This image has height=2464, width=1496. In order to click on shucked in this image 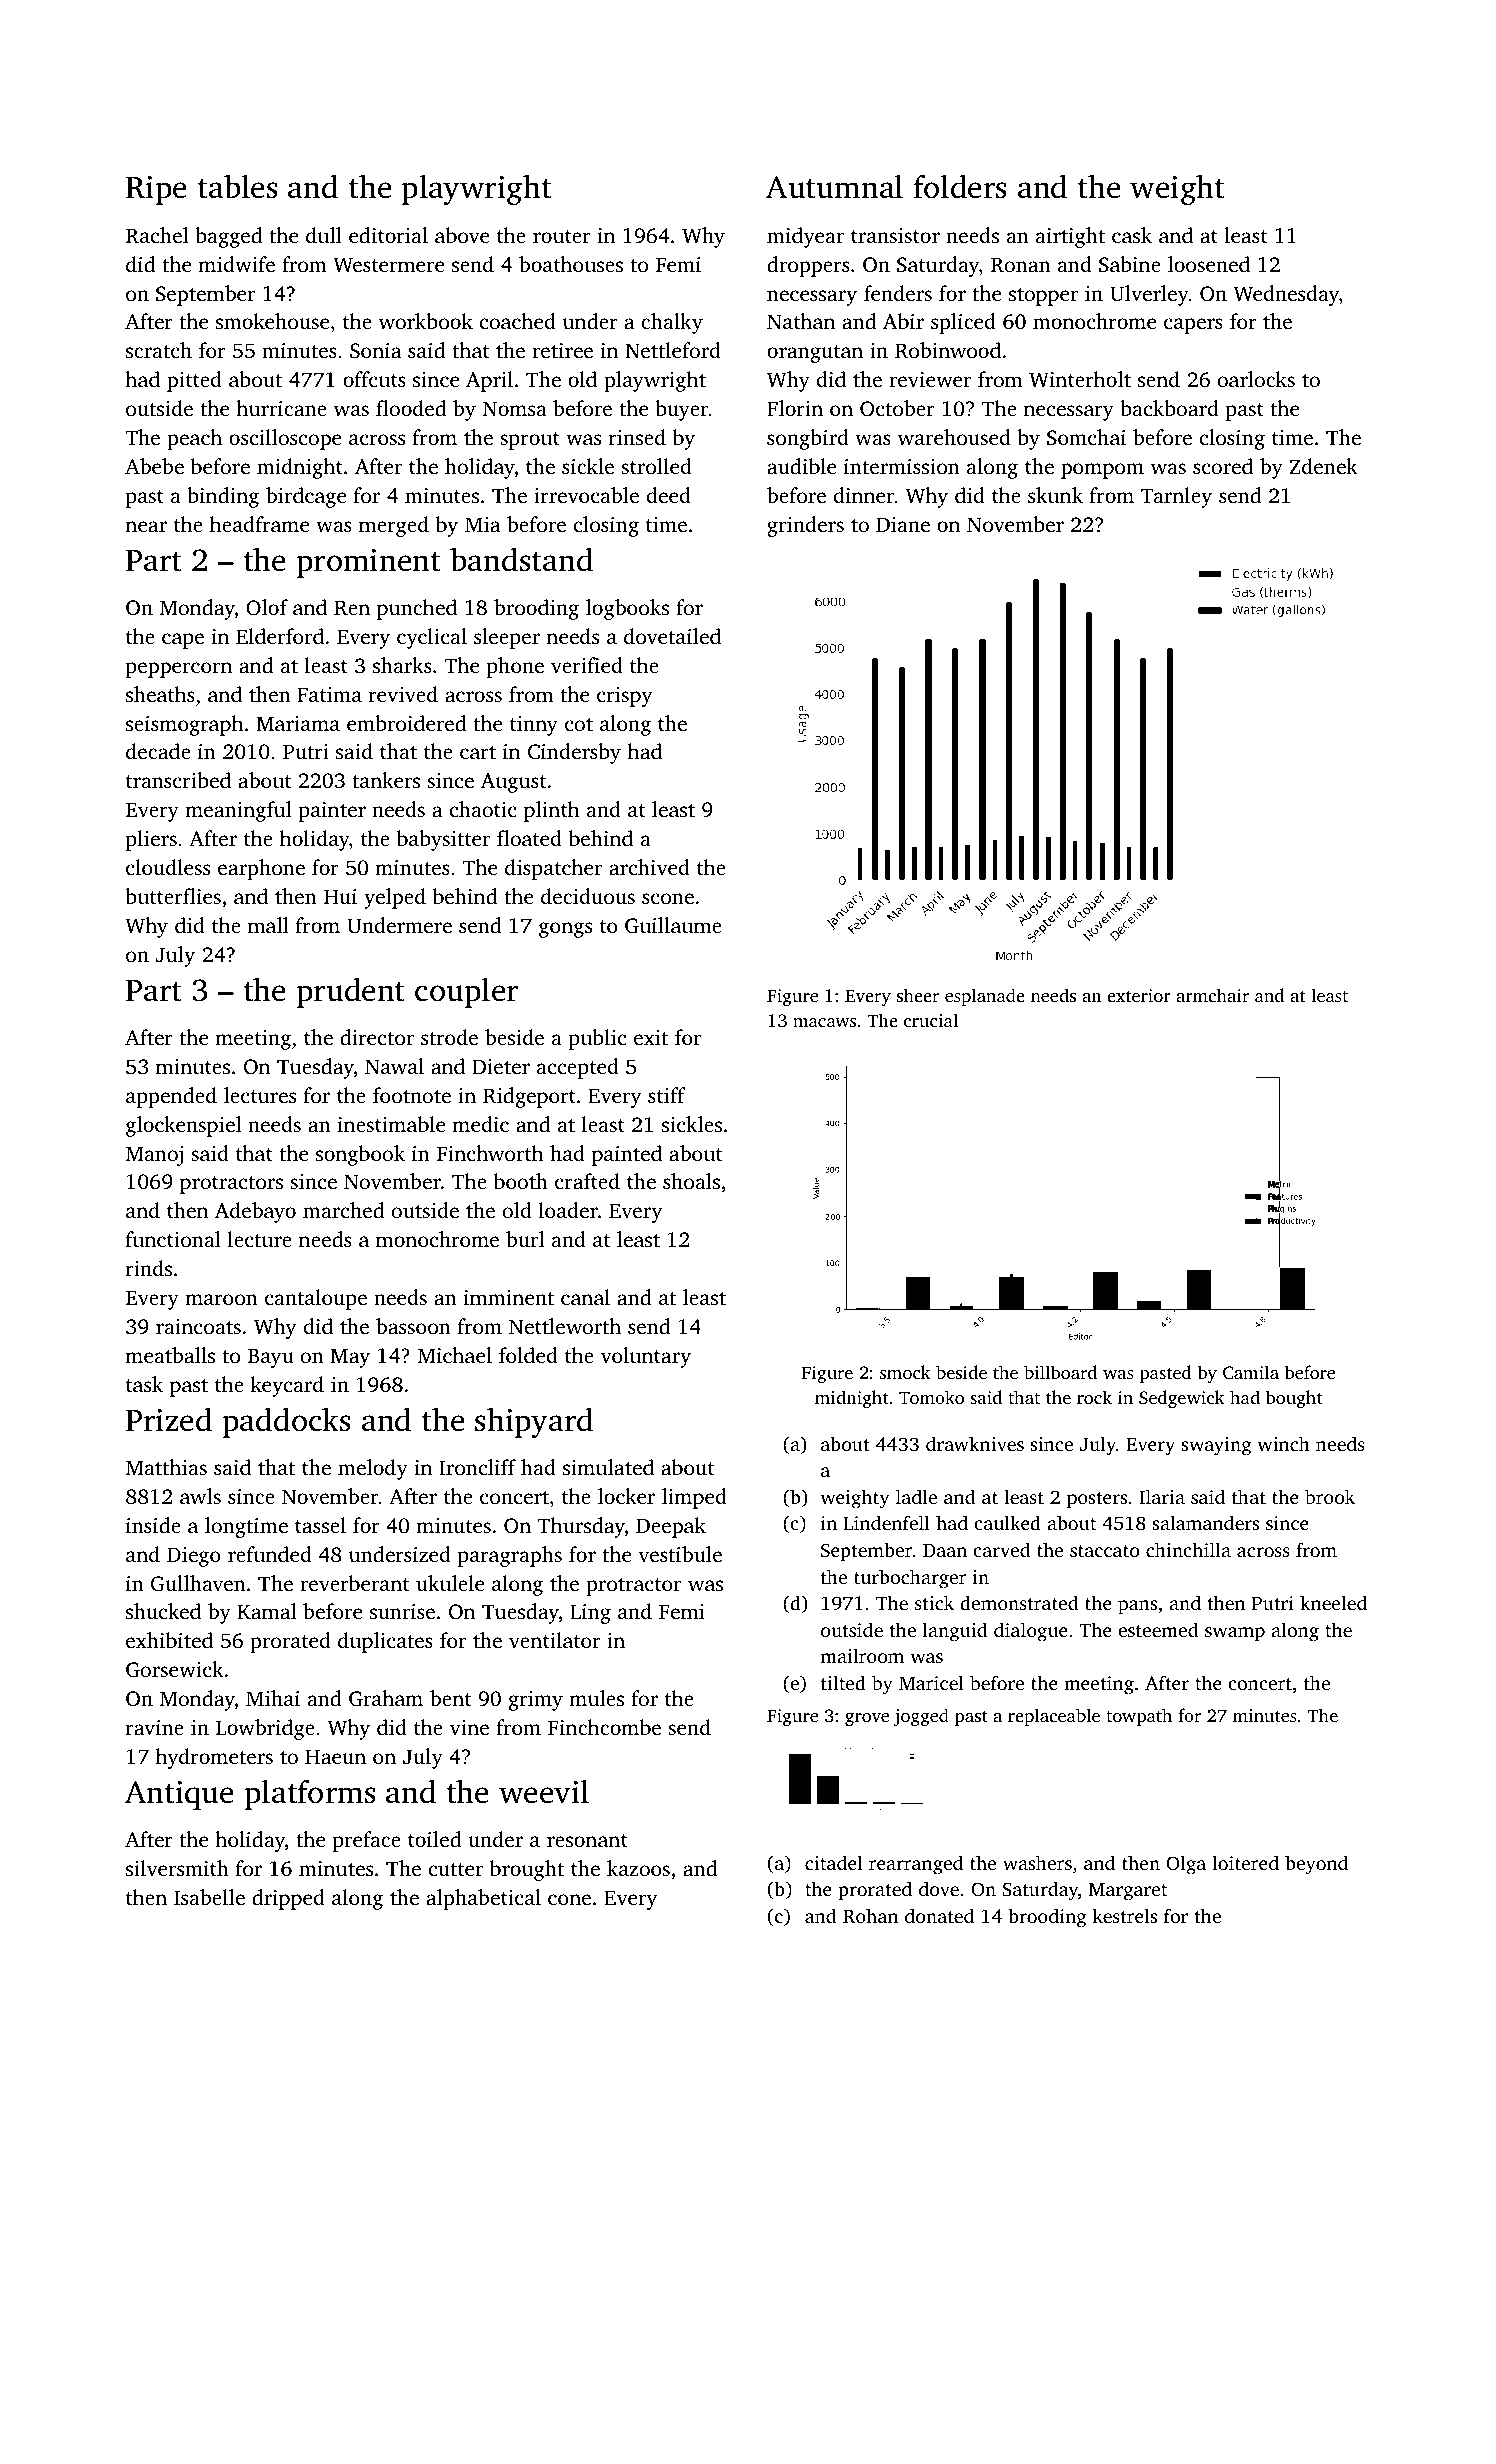, I will do `click(163, 1611)`.
